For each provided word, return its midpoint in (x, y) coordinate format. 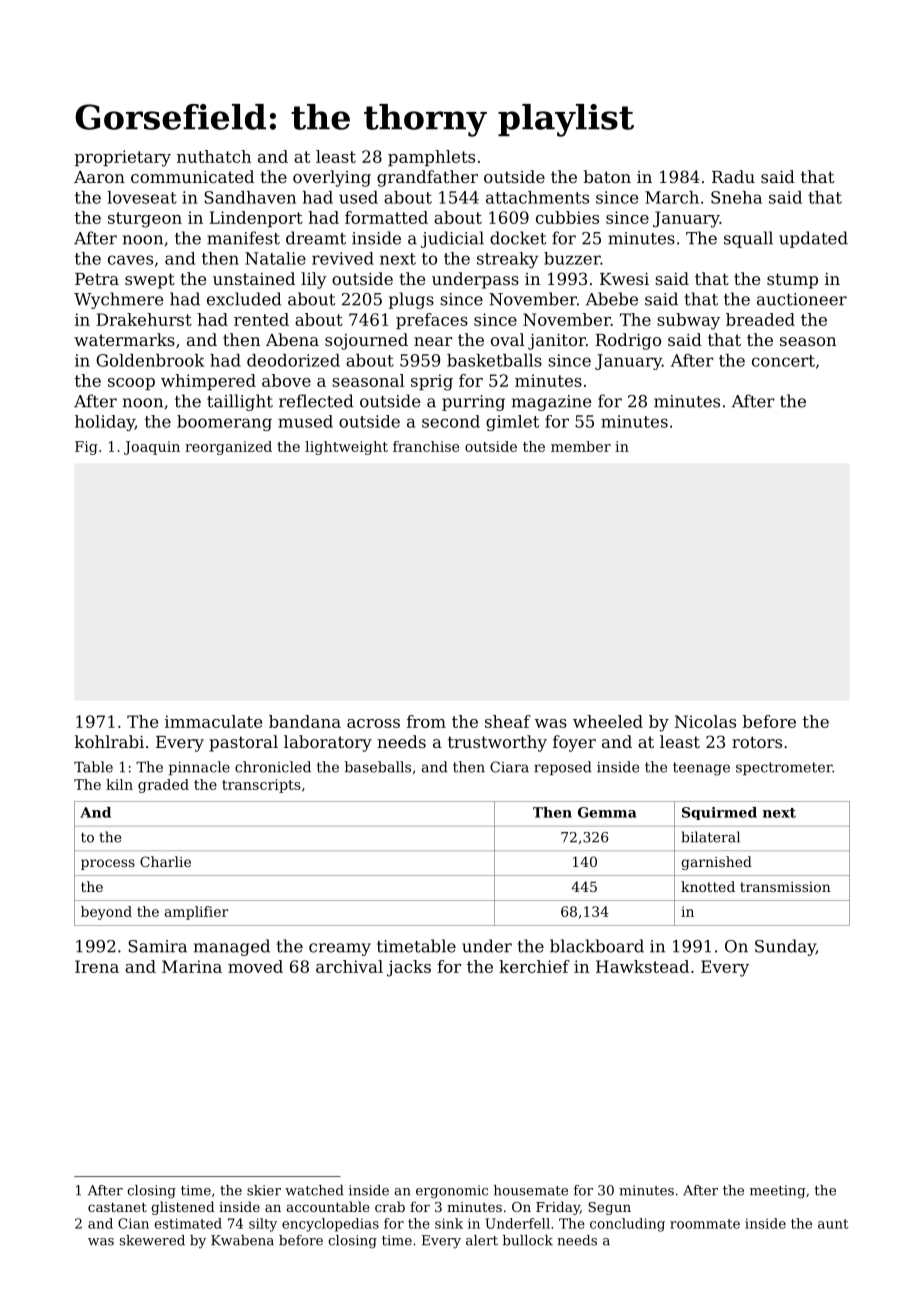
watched (314, 1190)
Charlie (165, 861)
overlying (332, 178)
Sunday (785, 947)
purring (473, 403)
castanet (117, 1207)
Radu (733, 176)
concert (783, 361)
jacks (409, 968)
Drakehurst (144, 319)
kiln (119, 784)
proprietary (123, 158)
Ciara (509, 767)
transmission (785, 887)
